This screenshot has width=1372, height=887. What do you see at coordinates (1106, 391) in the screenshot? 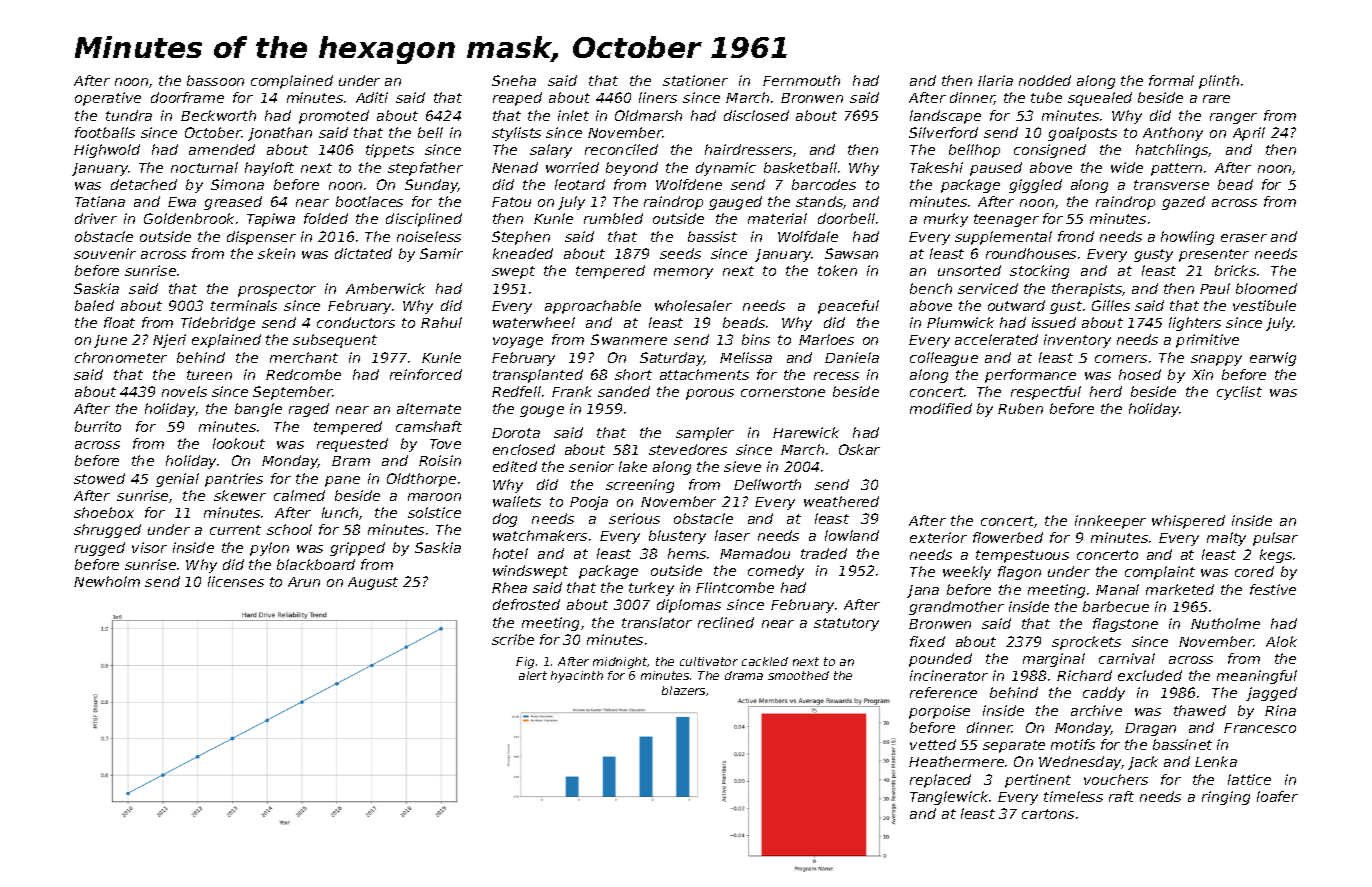
I see `herd` at bounding box center [1106, 391].
